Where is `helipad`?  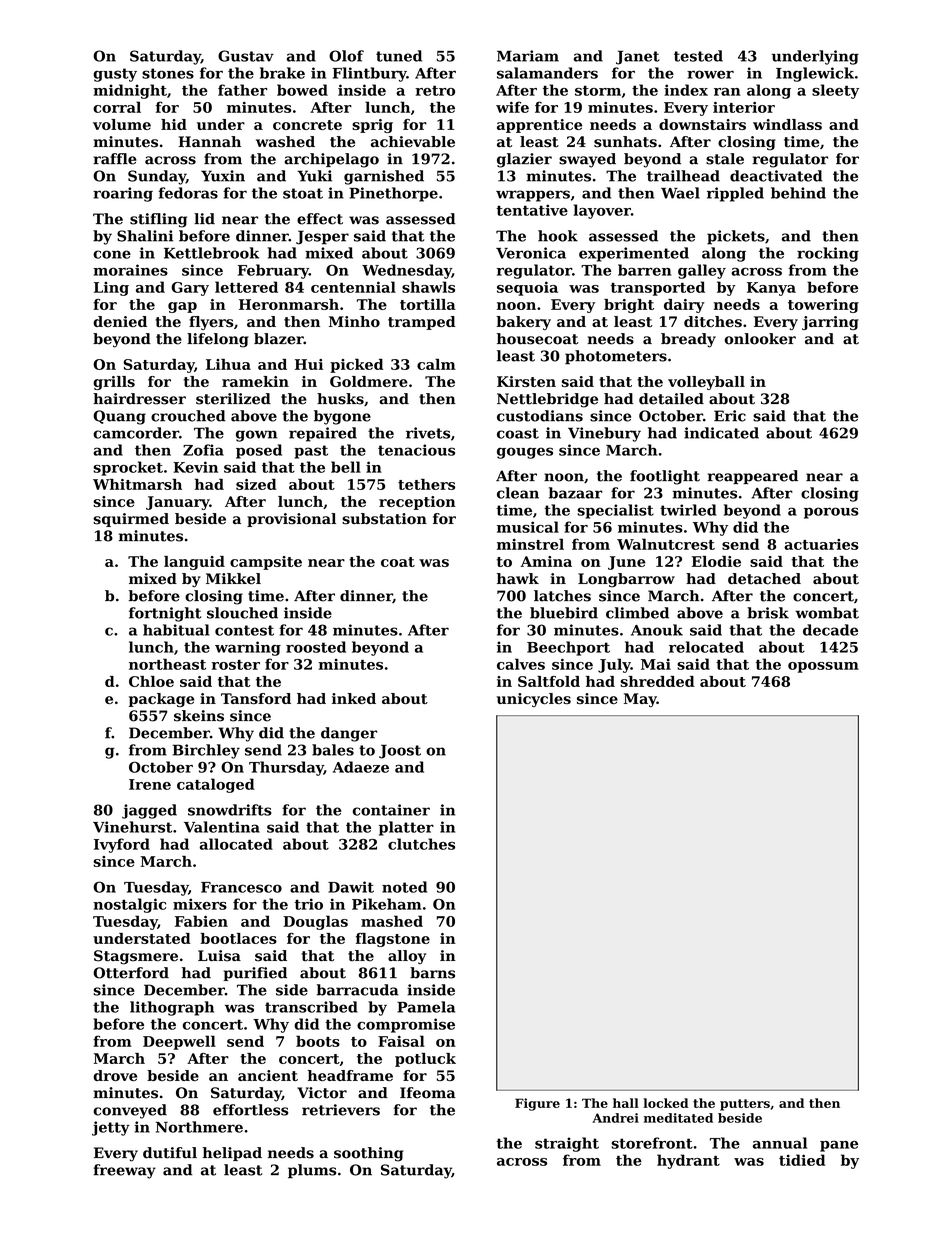
helipad is located at coordinates (232, 1154).
